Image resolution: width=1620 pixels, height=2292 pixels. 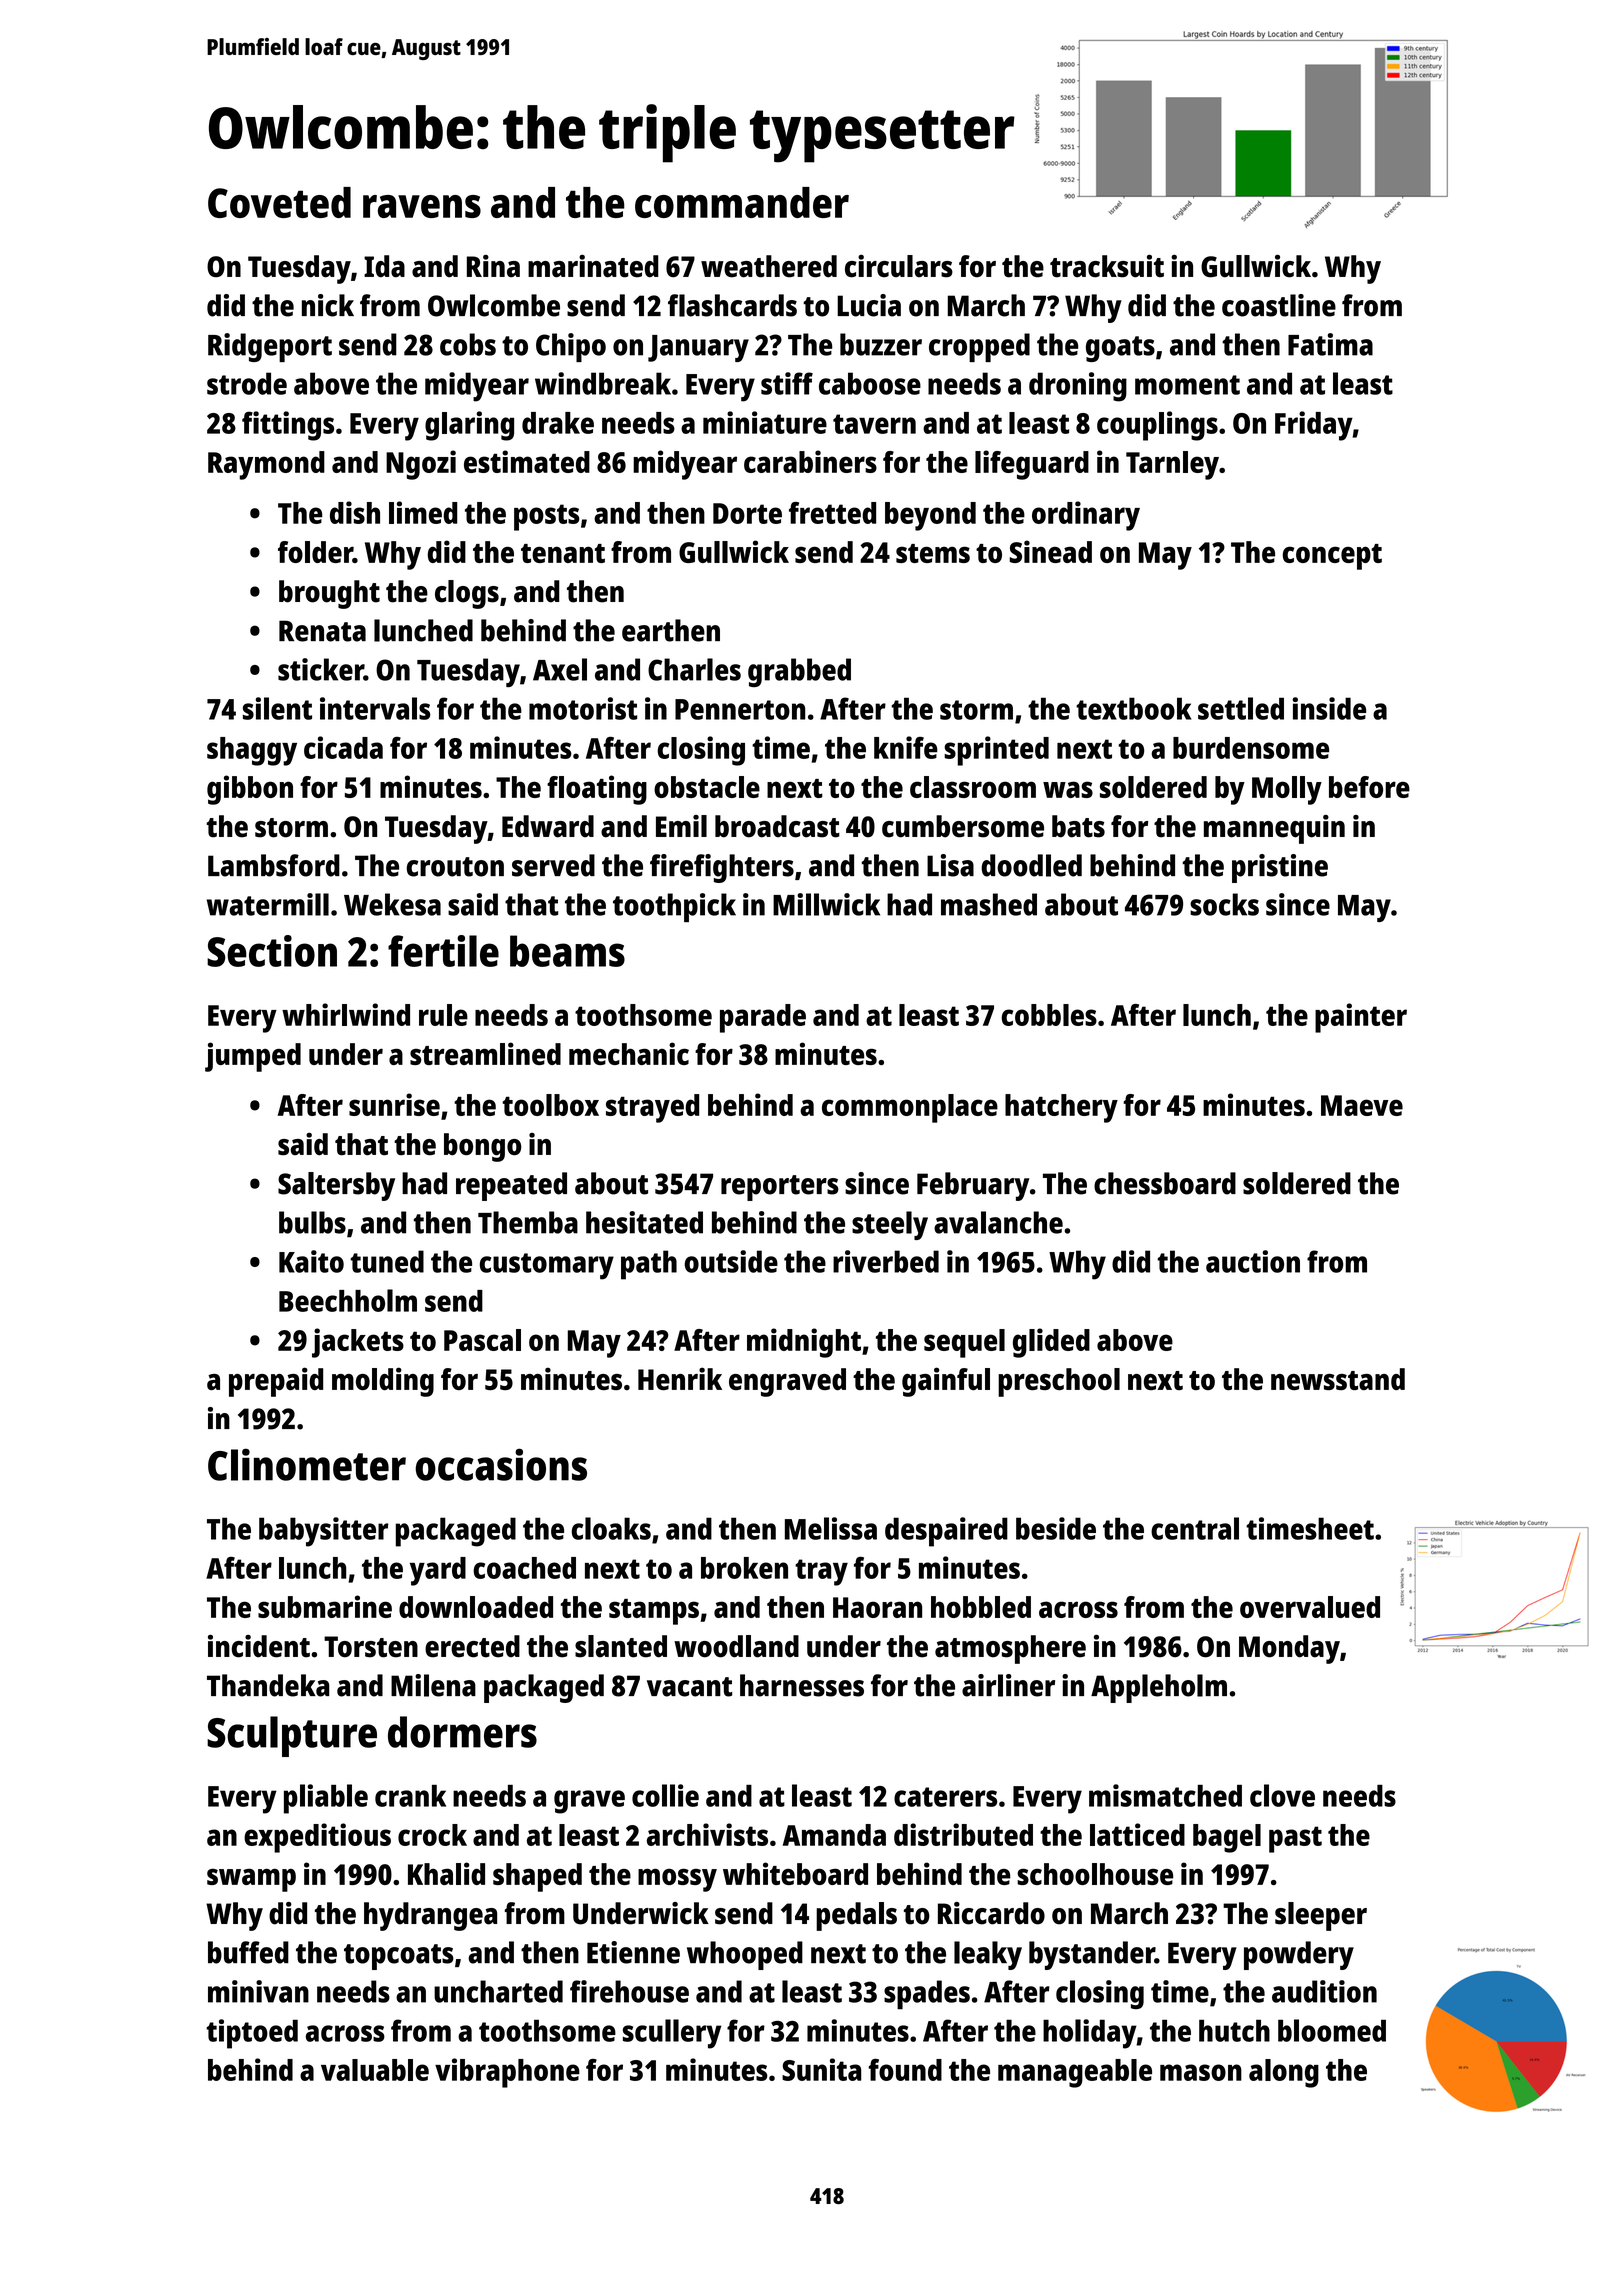 What do you see at coordinates (834, 1835) in the screenshot?
I see `Amanda` at bounding box center [834, 1835].
